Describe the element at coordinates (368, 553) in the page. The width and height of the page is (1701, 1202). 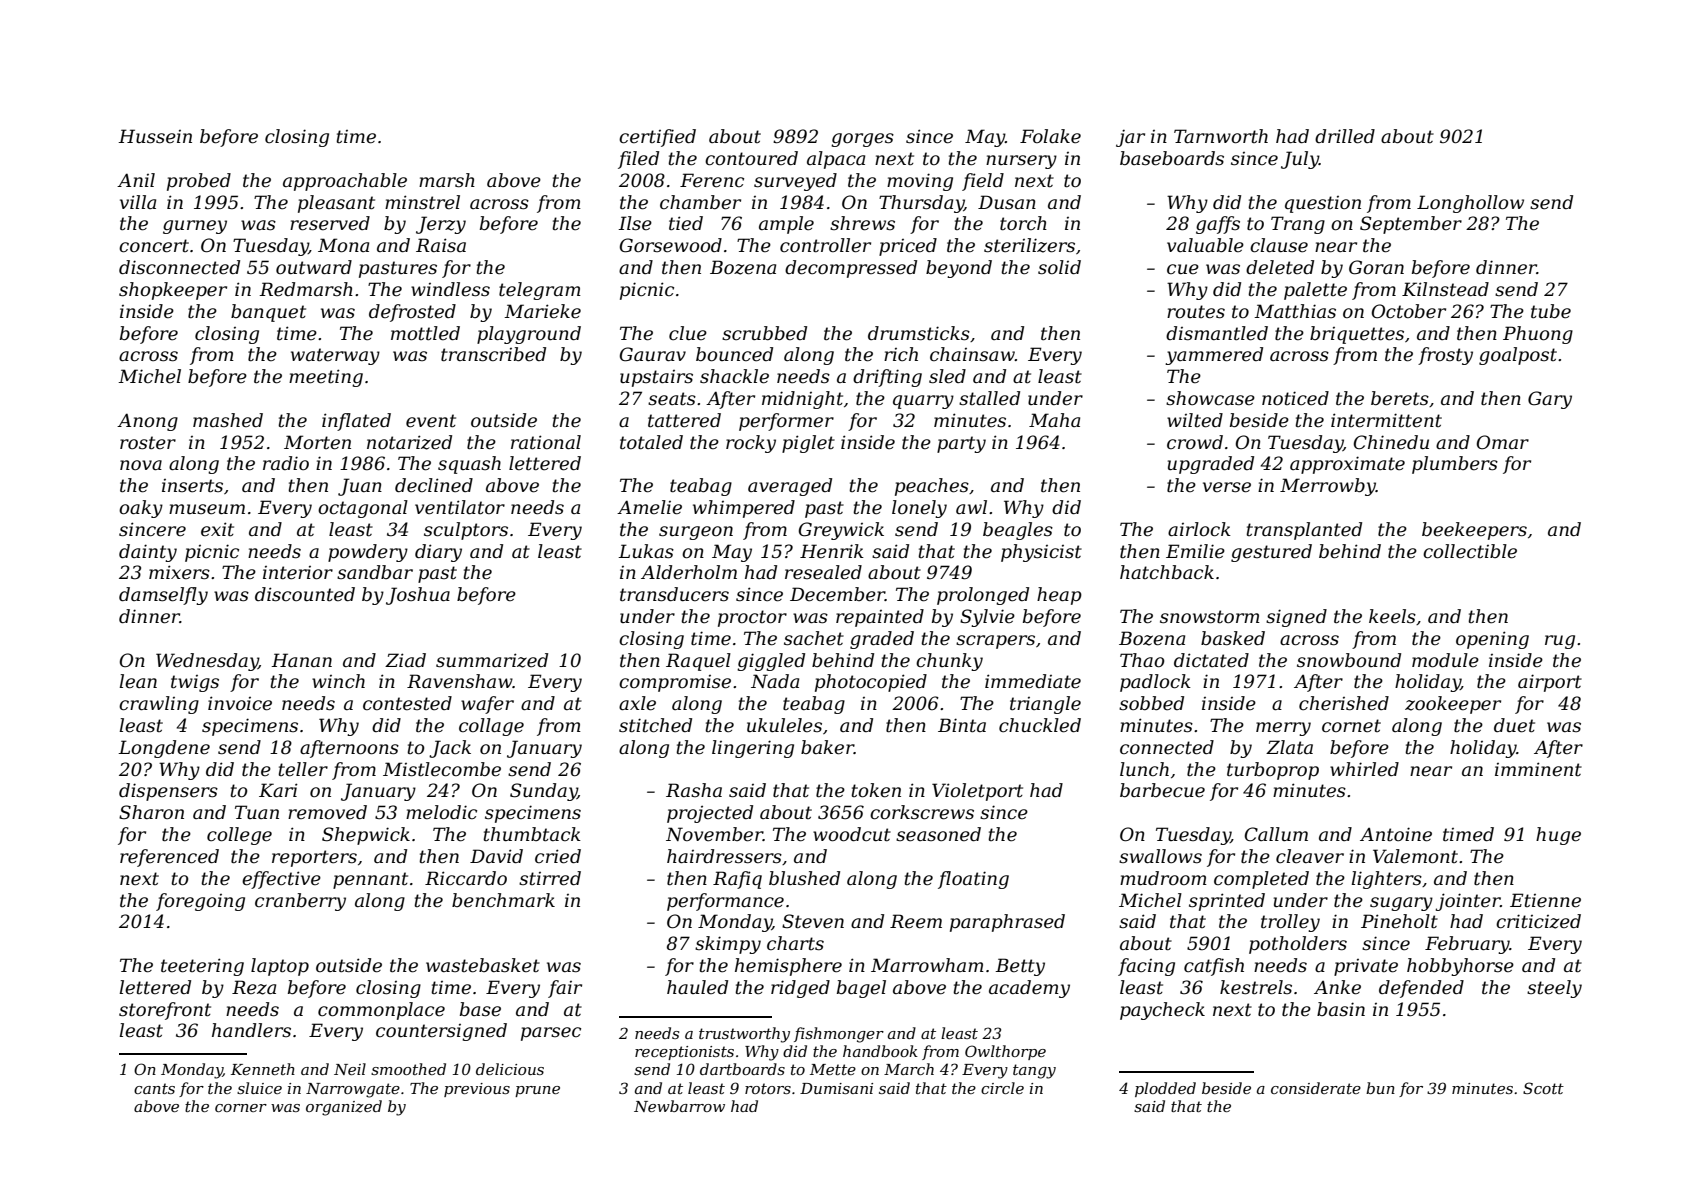
I see `powdery` at that location.
